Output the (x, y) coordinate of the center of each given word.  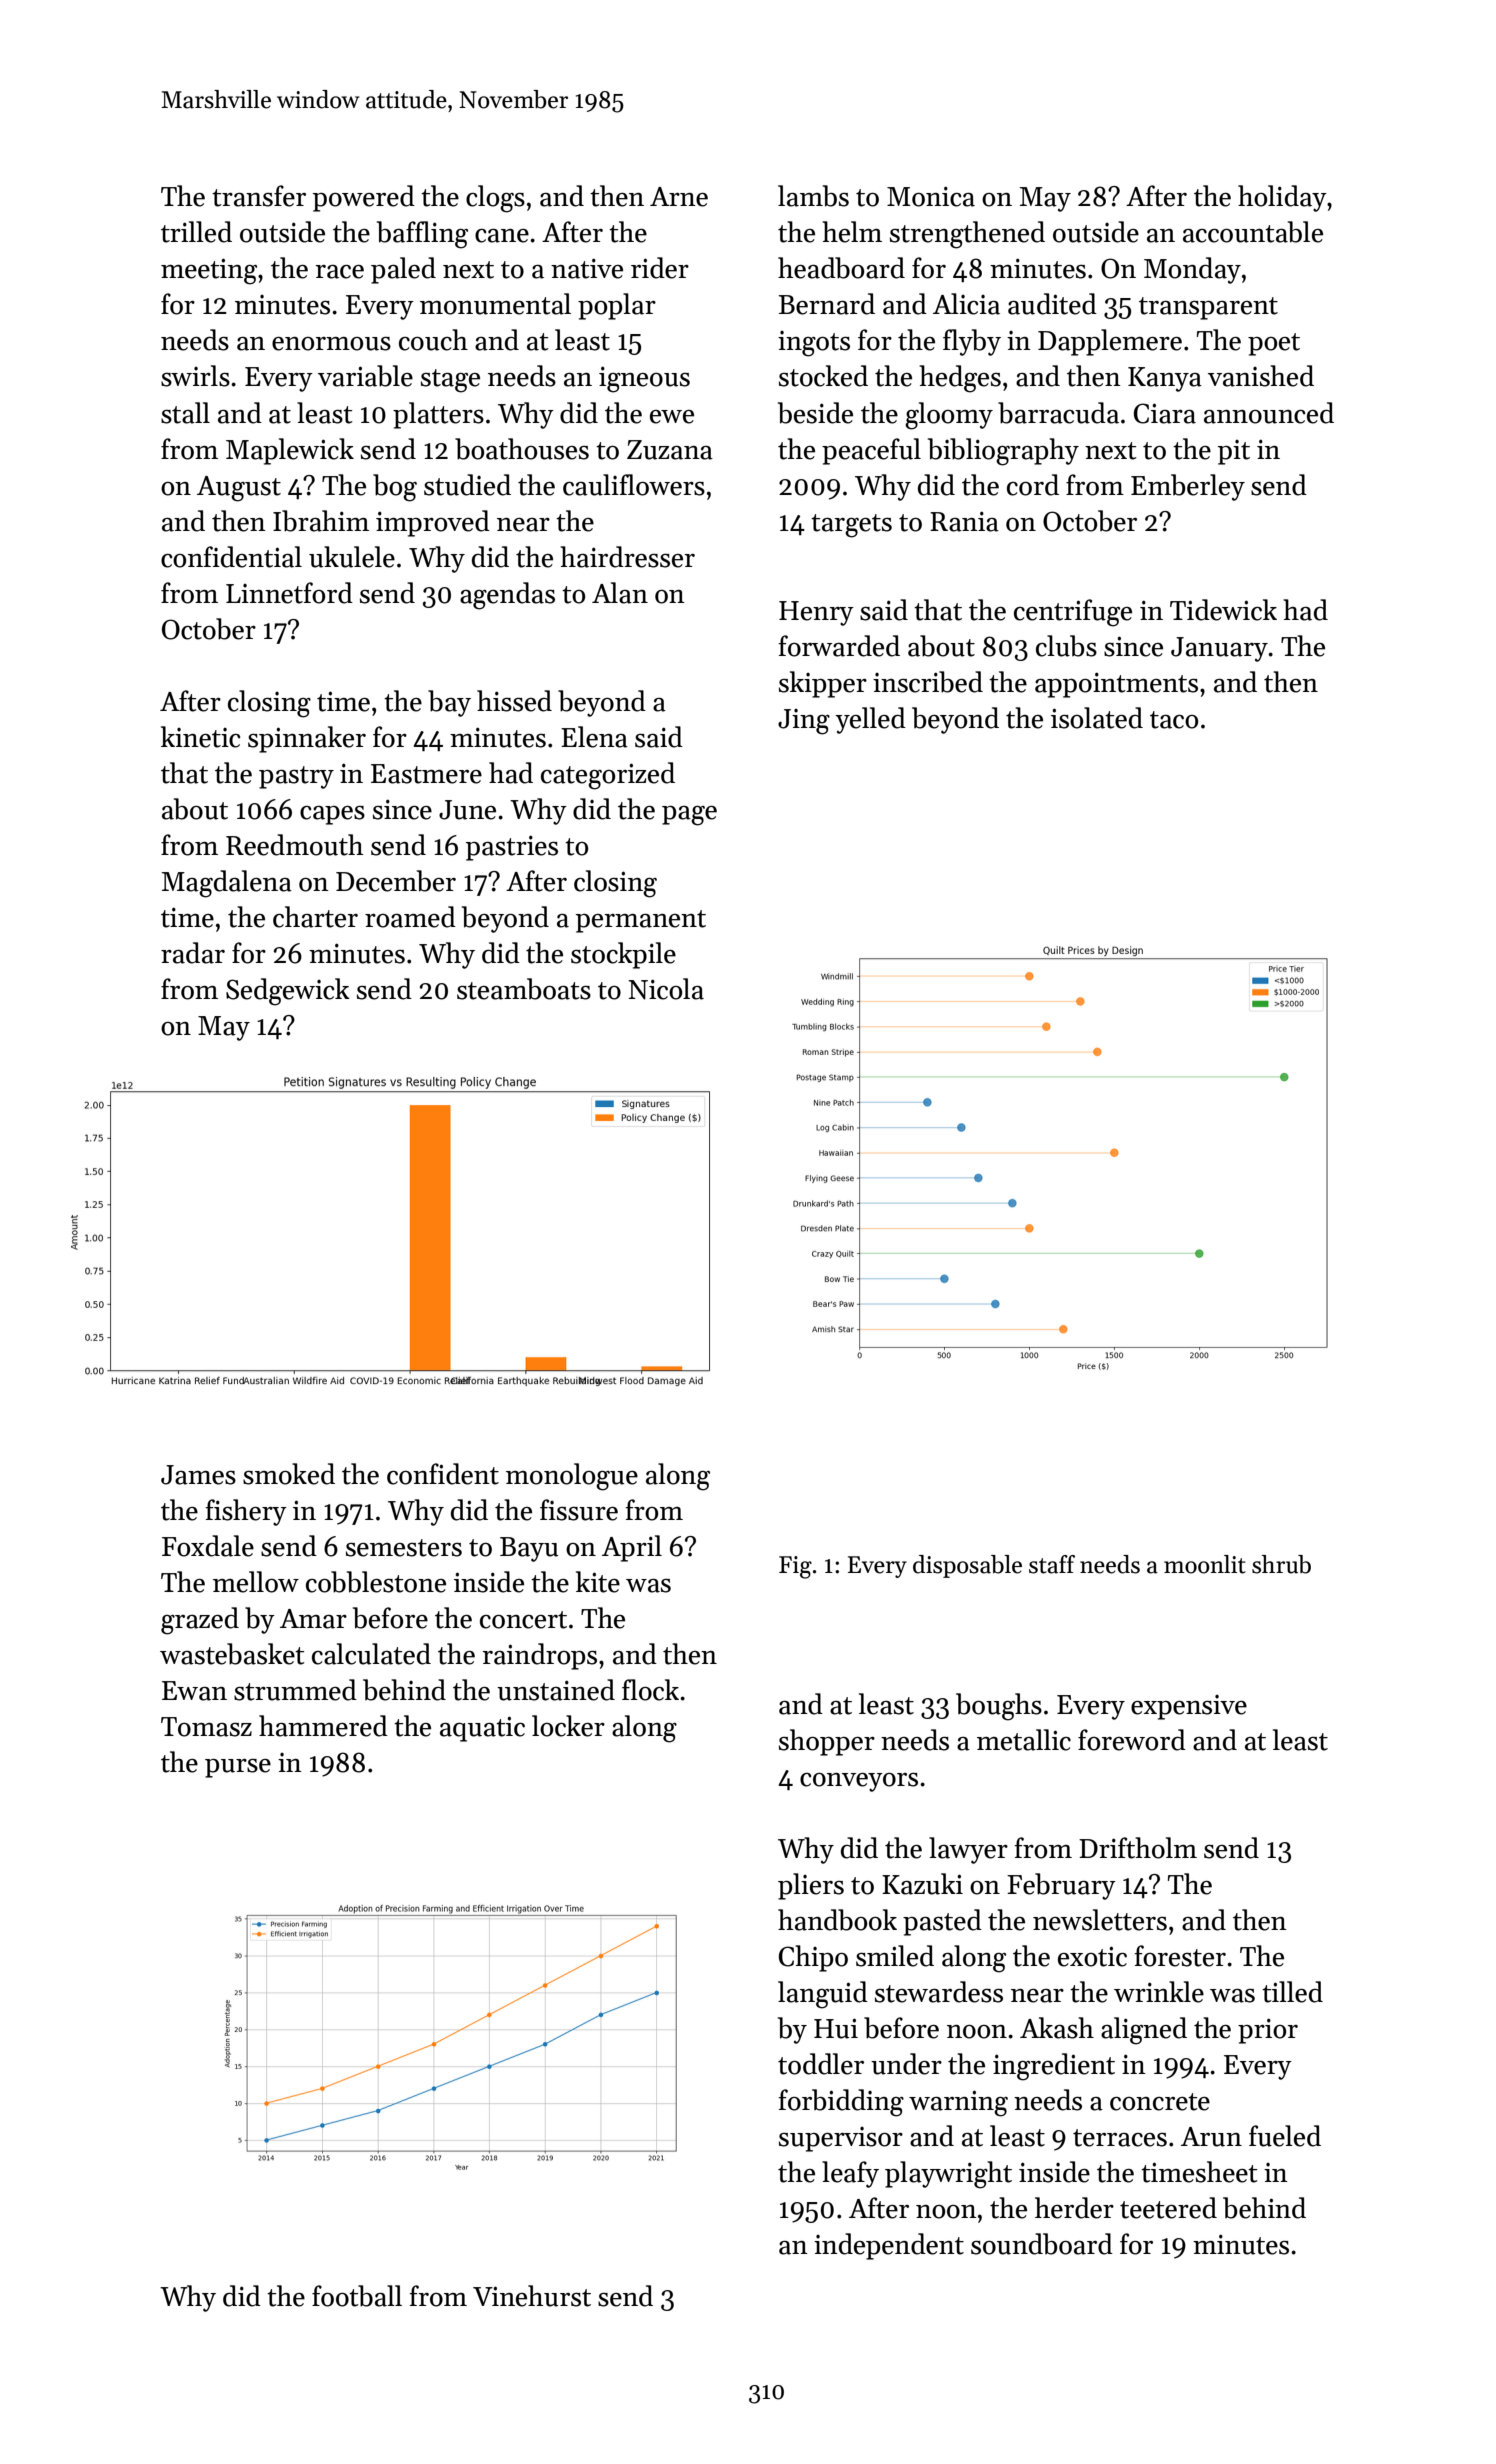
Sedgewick (288, 992)
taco (1174, 720)
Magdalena (227, 884)
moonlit (1205, 1564)
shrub (1281, 1564)
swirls (195, 376)
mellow (256, 1582)
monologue (572, 1477)
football (357, 2296)
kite (598, 1582)
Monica (931, 196)
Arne (679, 197)
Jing (804, 722)
